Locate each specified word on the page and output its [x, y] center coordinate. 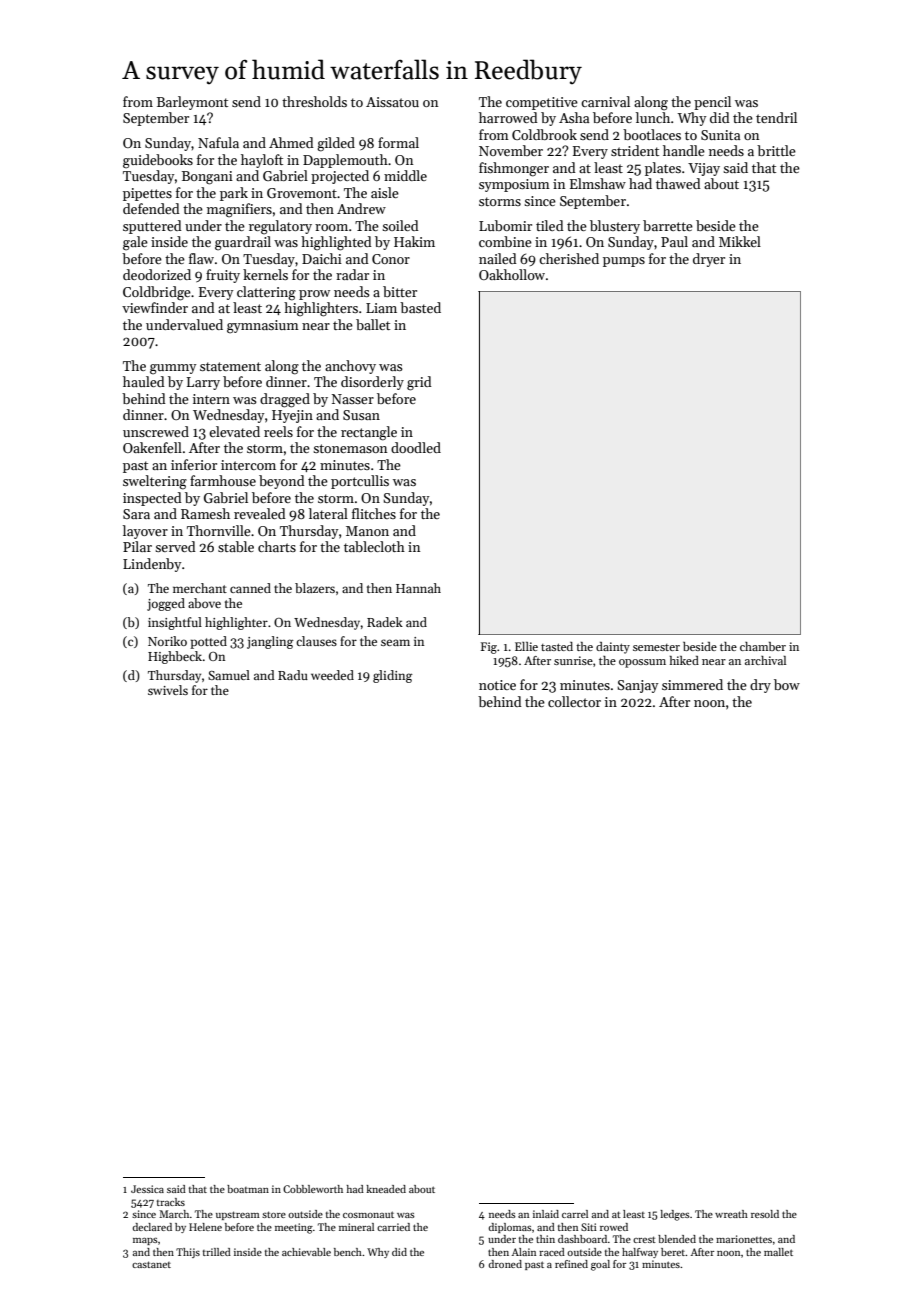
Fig [489, 648]
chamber [763, 646]
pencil [712, 103]
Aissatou [392, 102]
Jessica [147, 1189]
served [175, 546]
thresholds [314, 101]
